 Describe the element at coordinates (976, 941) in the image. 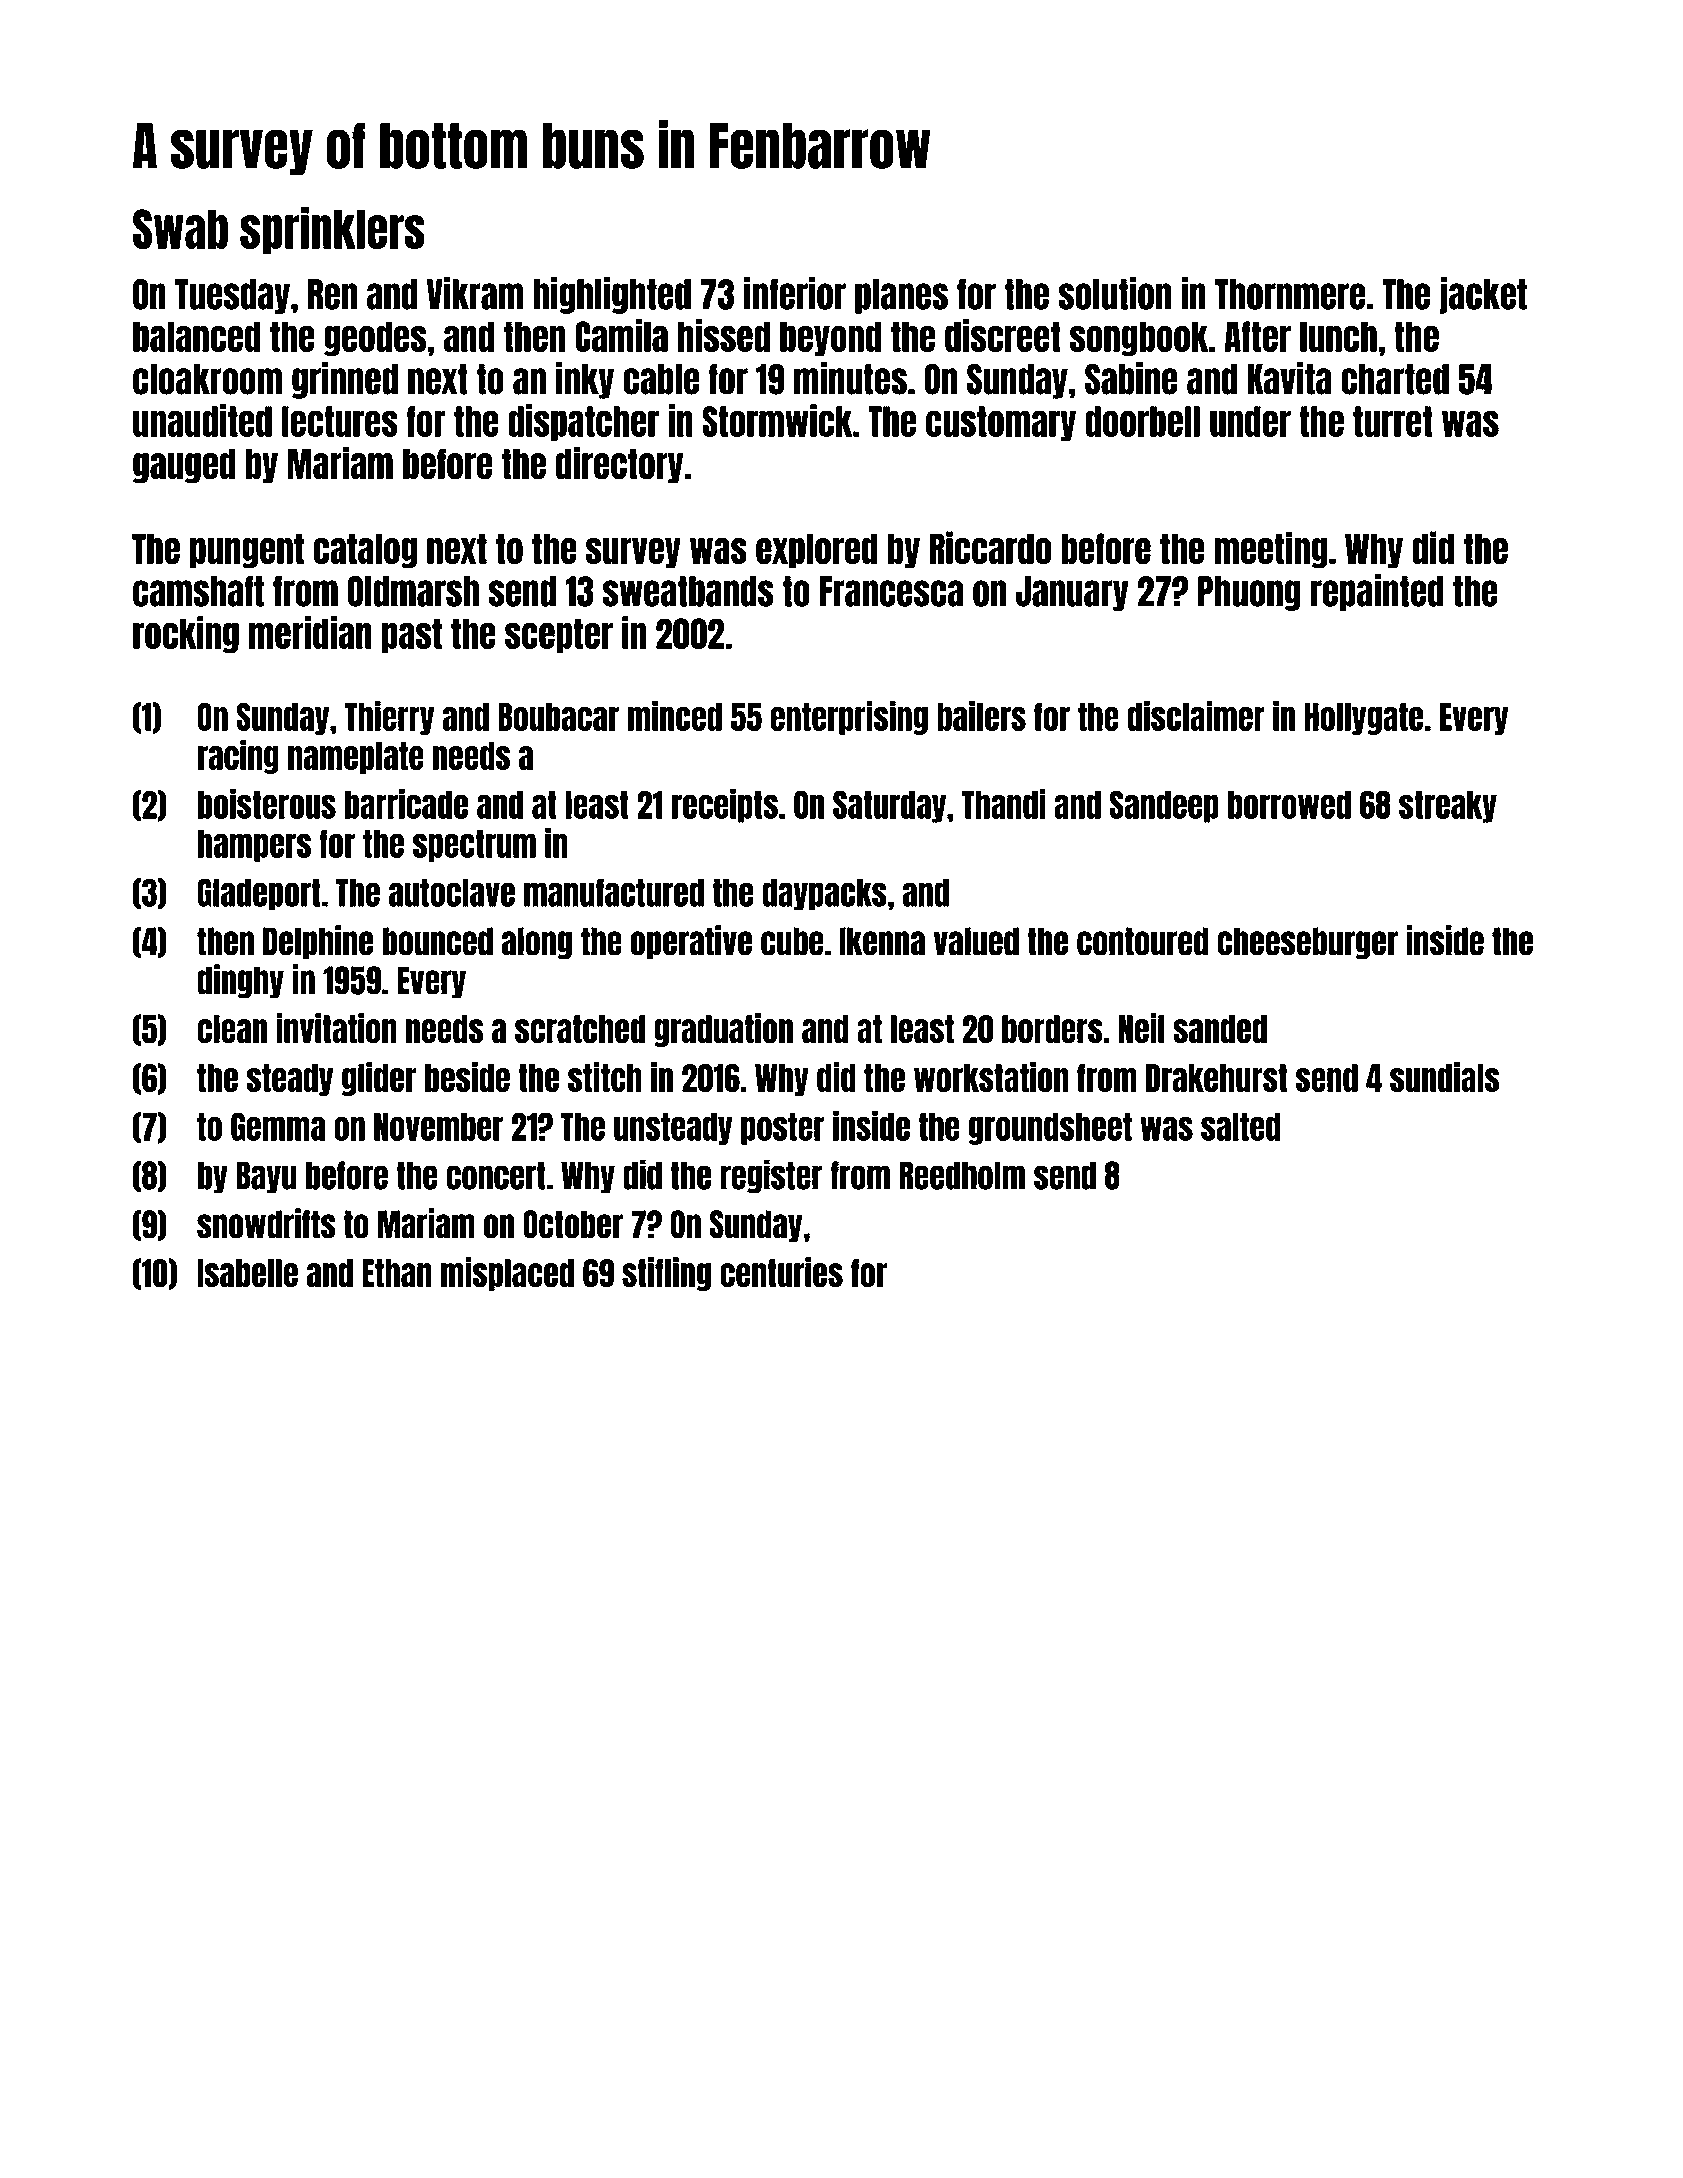

I see `valued` at that location.
